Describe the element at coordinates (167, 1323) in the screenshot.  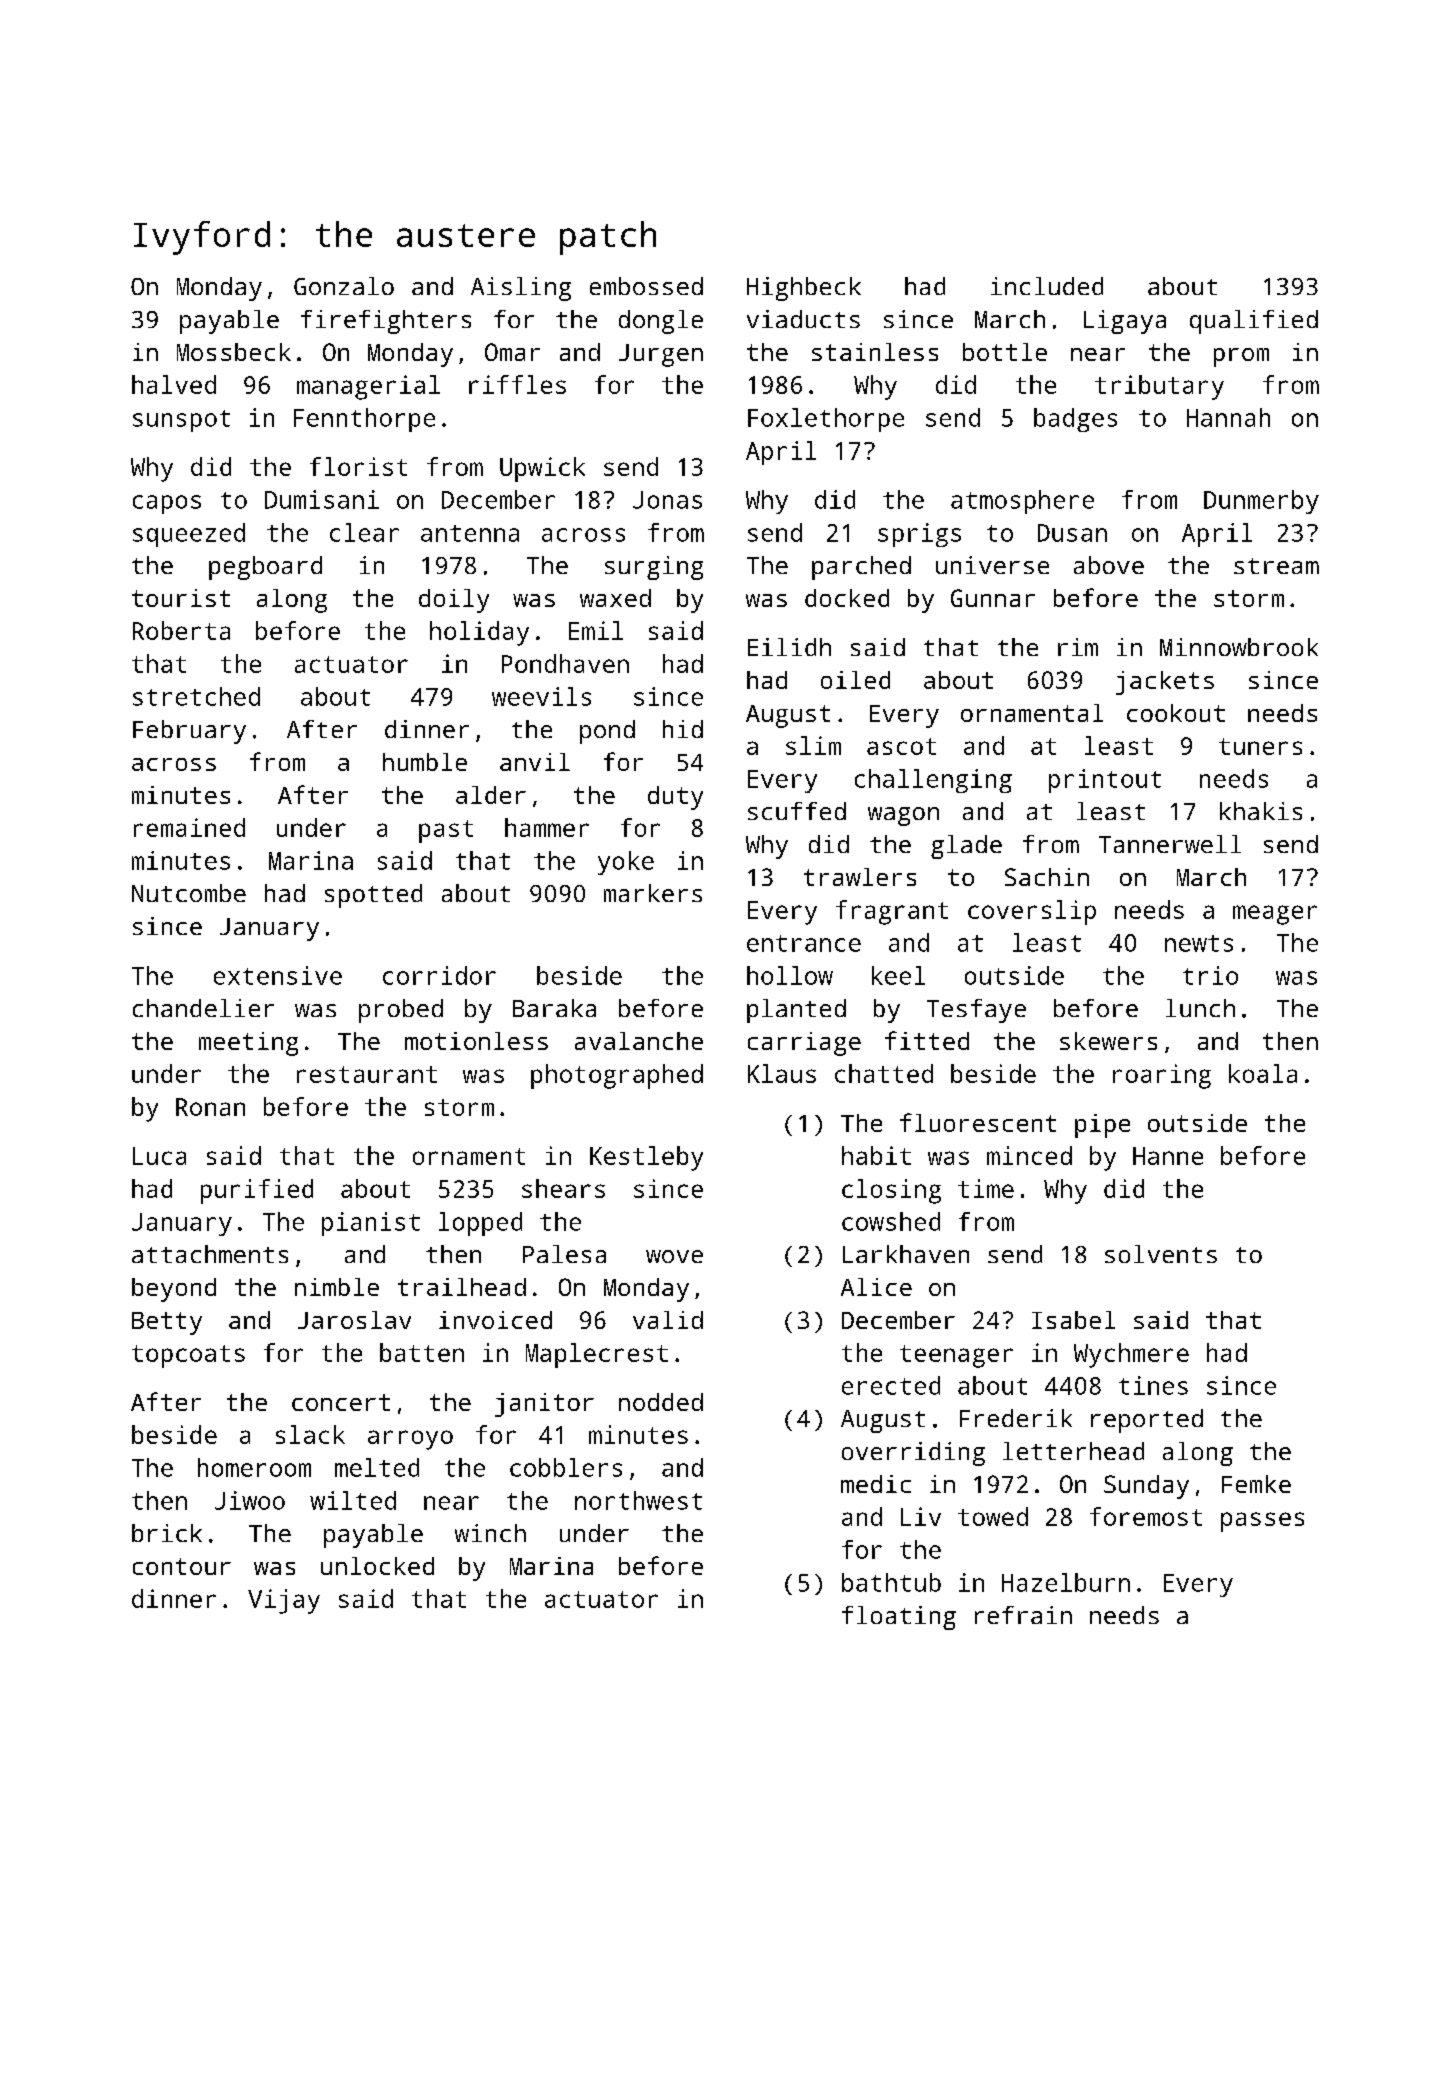
I see `Betty` at that location.
